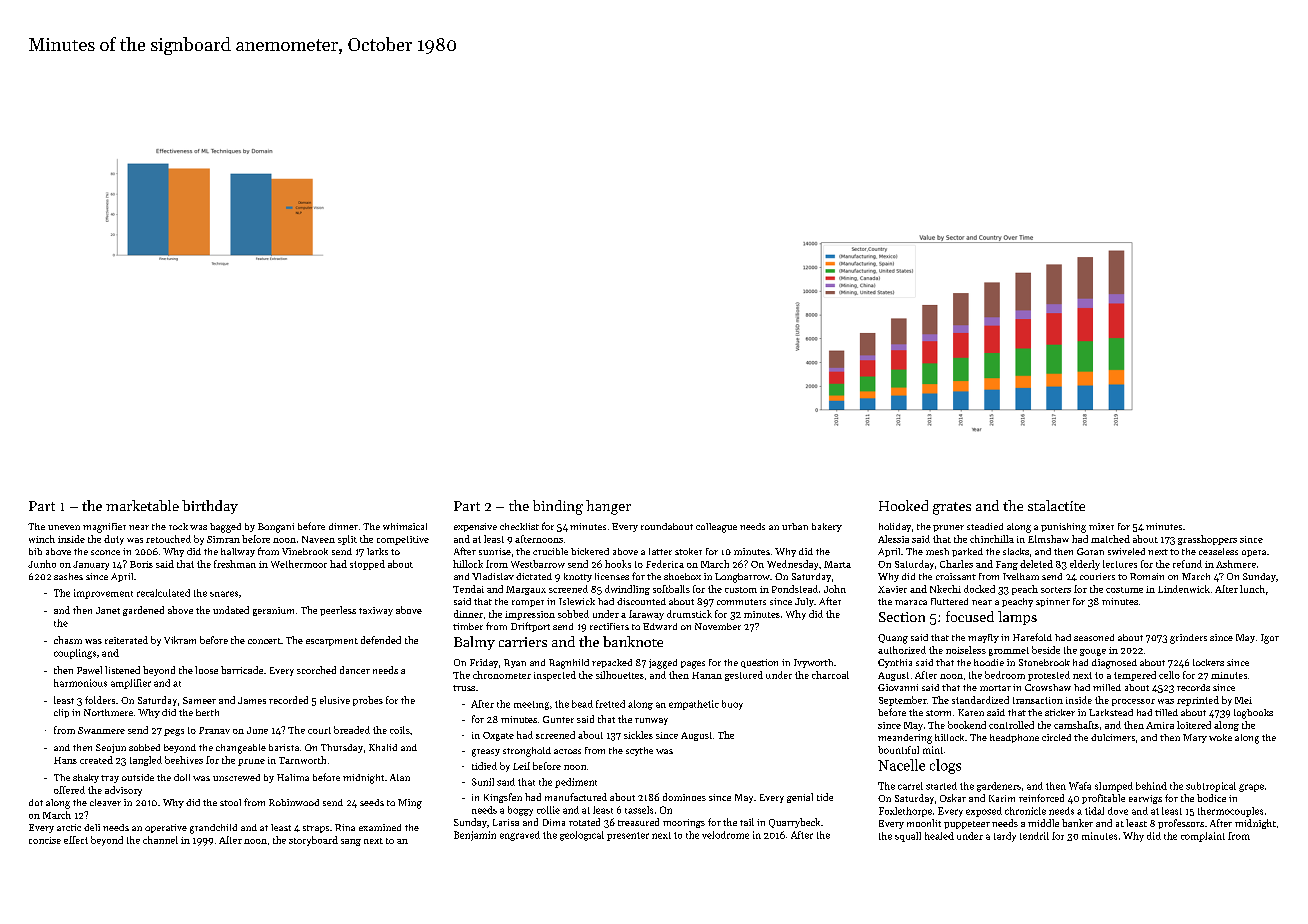 This screenshot has width=1308, height=924. I want to click on docked, so click(979, 589).
